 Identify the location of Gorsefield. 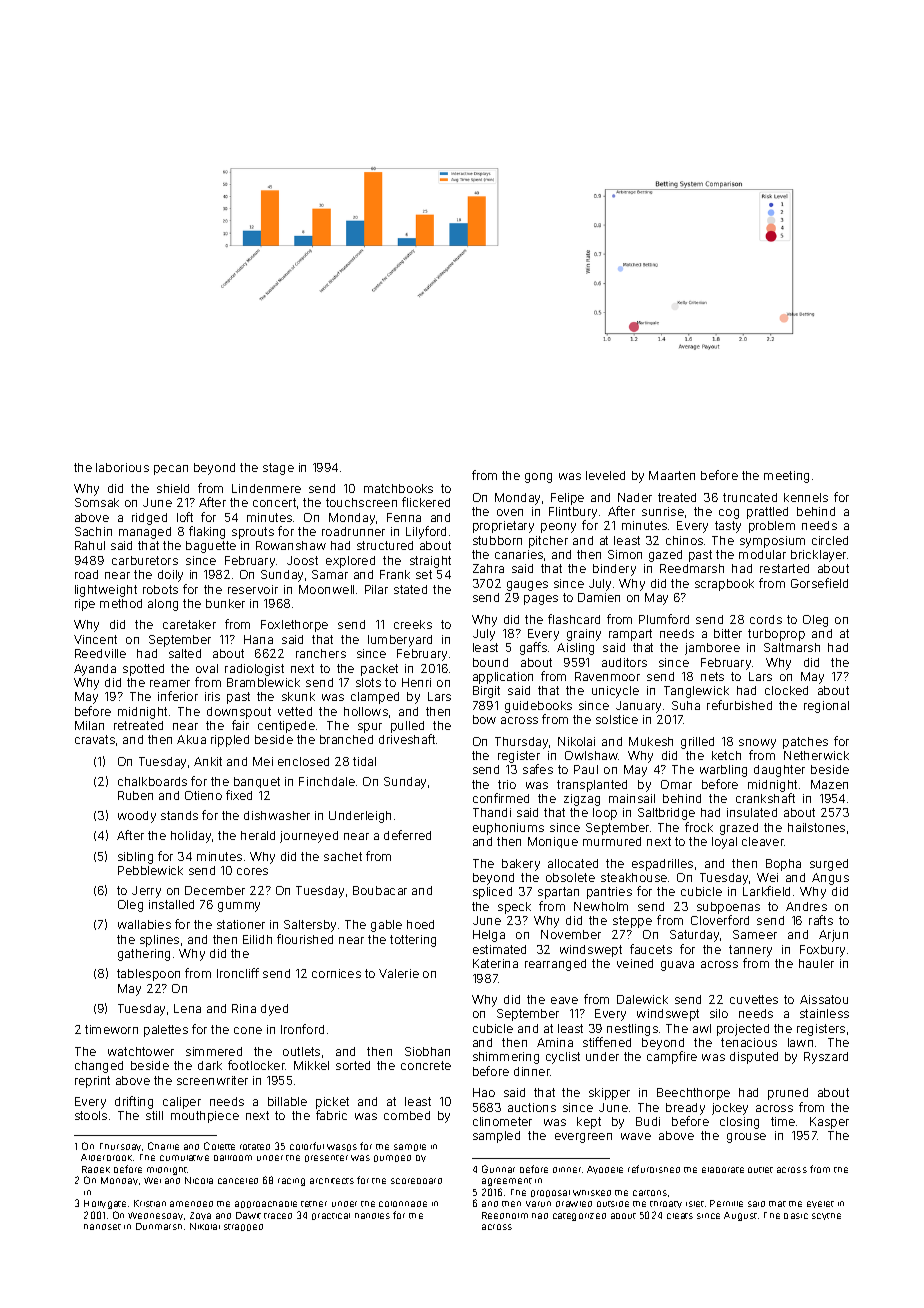
(819, 583).
